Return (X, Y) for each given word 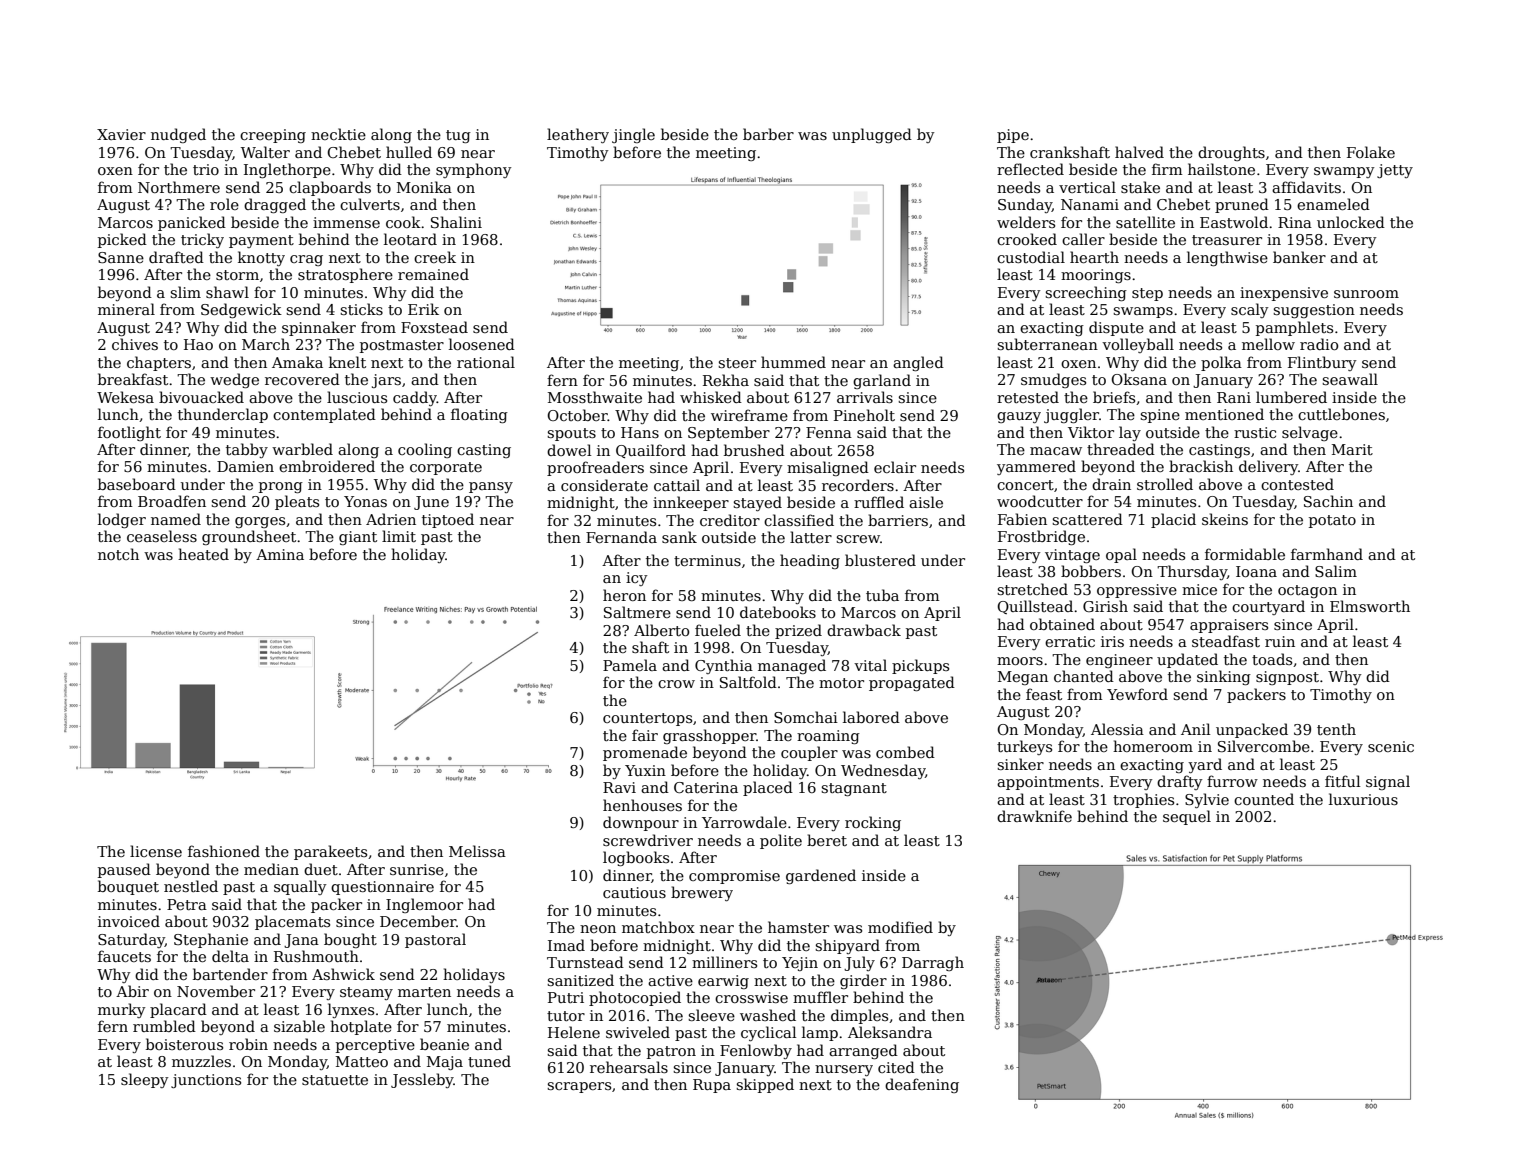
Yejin (800, 964)
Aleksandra (890, 1032)
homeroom (1153, 746)
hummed (793, 362)
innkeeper (691, 503)
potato (1332, 521)
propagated (912, 683)
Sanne (121, 257)
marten (424, 992)
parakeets (330, 852)
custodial (1031, 257)
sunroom (1366, 294)
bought (350, 940)
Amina (280, 554)
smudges (1053, 380)
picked (122, 240)
